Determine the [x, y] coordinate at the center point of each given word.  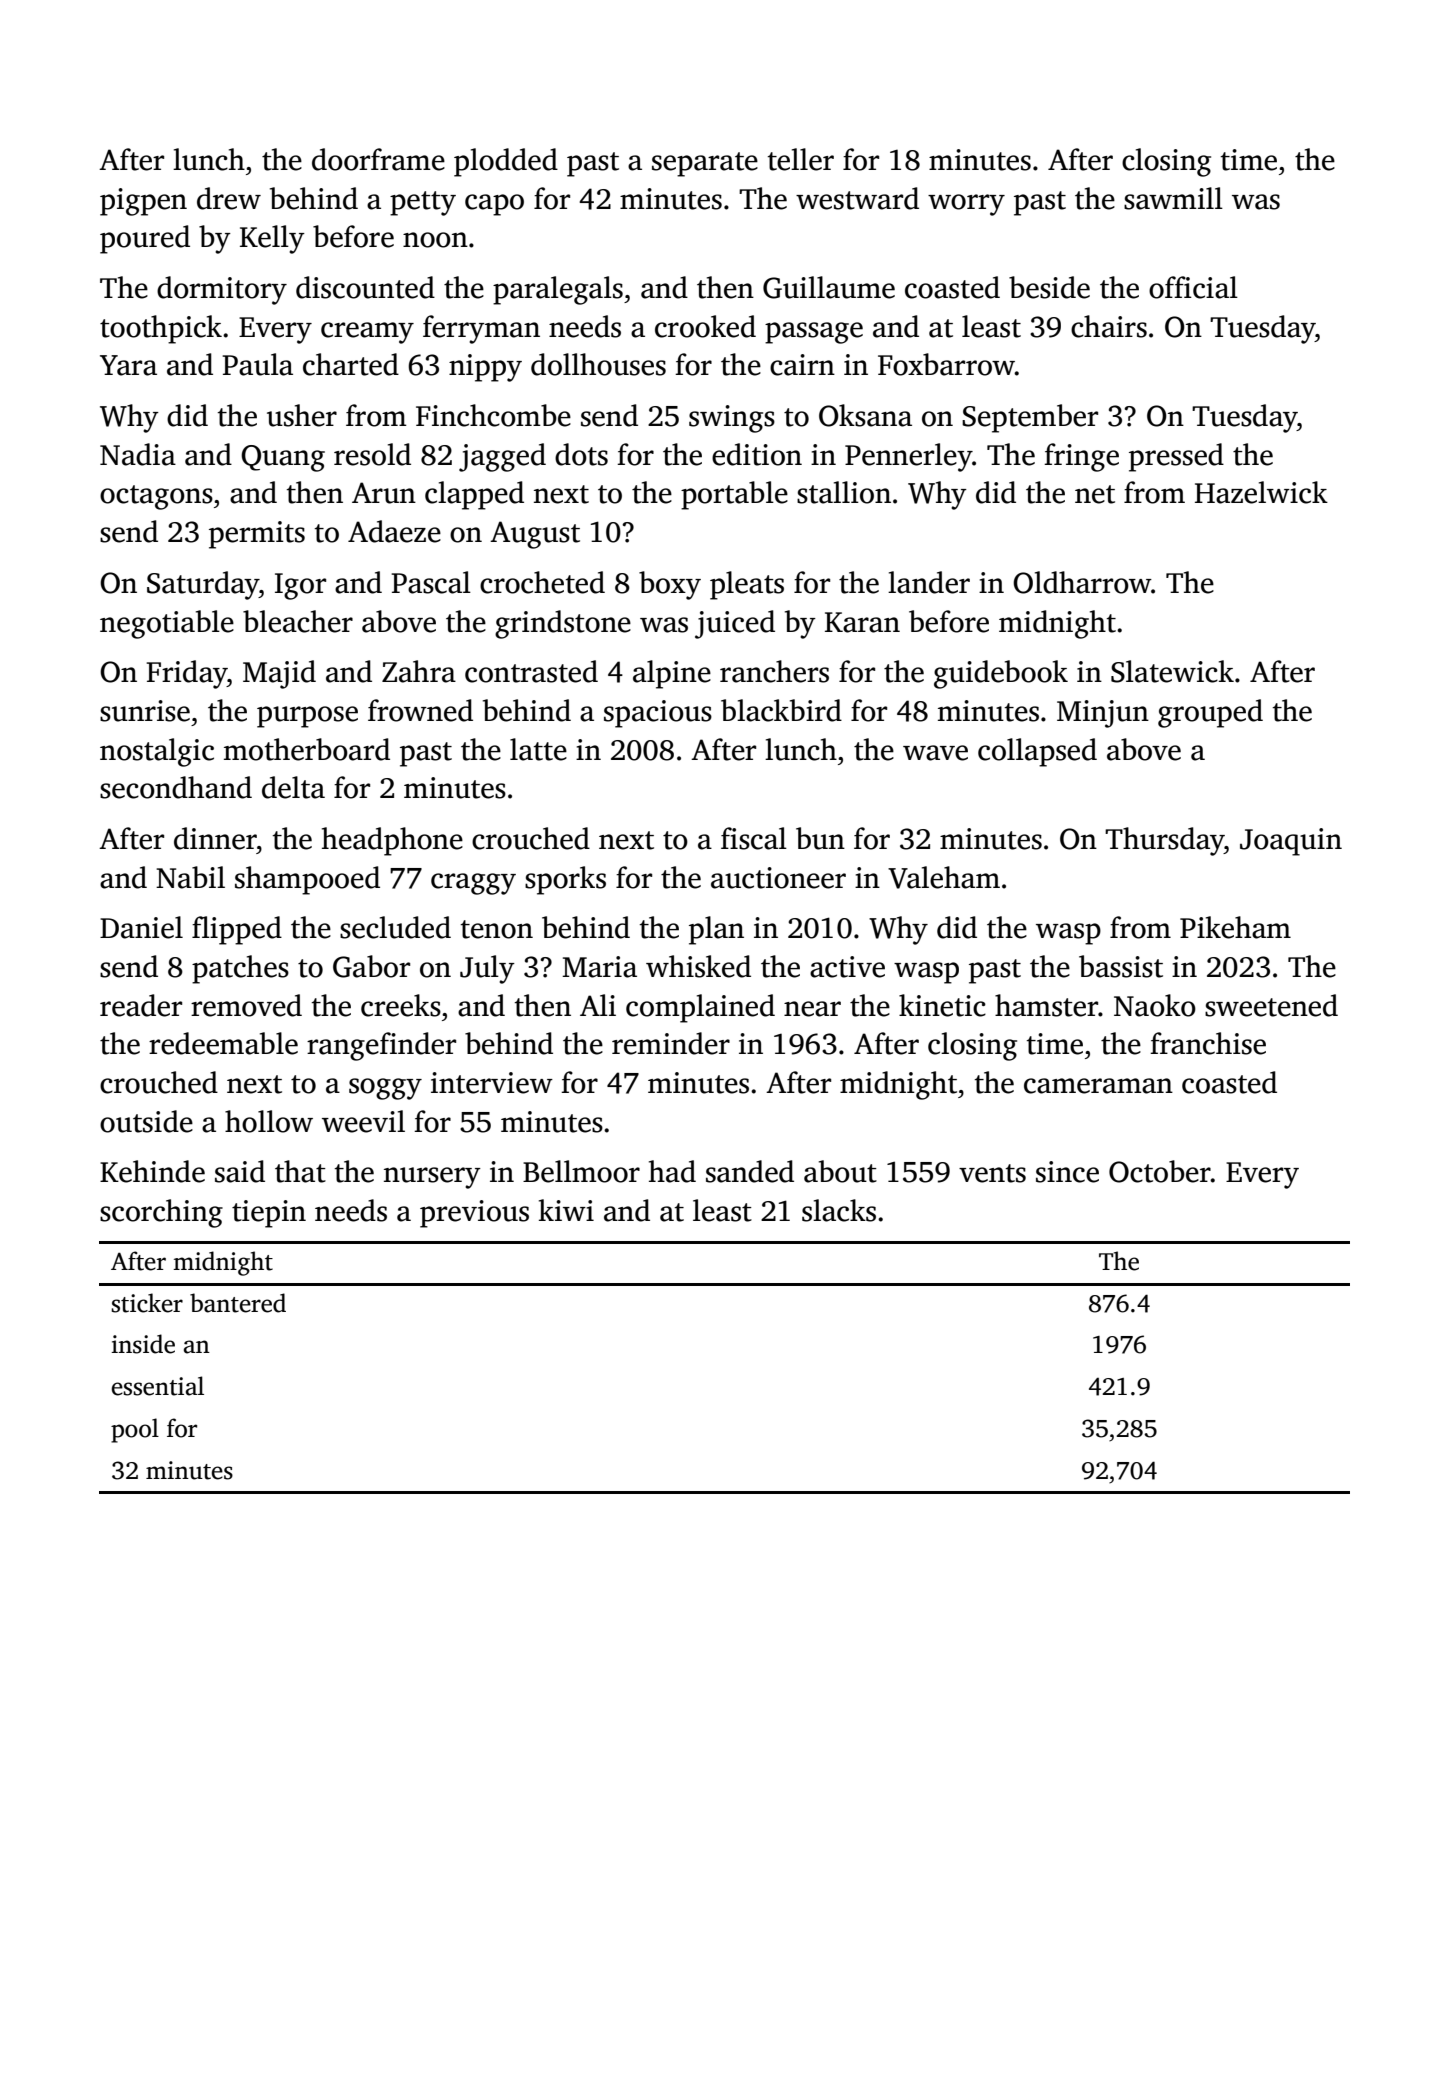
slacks [839, 1210]
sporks [565, 880]
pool [135, 1430]
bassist [1121, 966]
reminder [671, 1043]
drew [229, 198]
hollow [269, 1121]
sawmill [1173, 198]
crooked [705, 326]
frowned [420, 710]
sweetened [1271, 1005]
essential [158, 1386]
